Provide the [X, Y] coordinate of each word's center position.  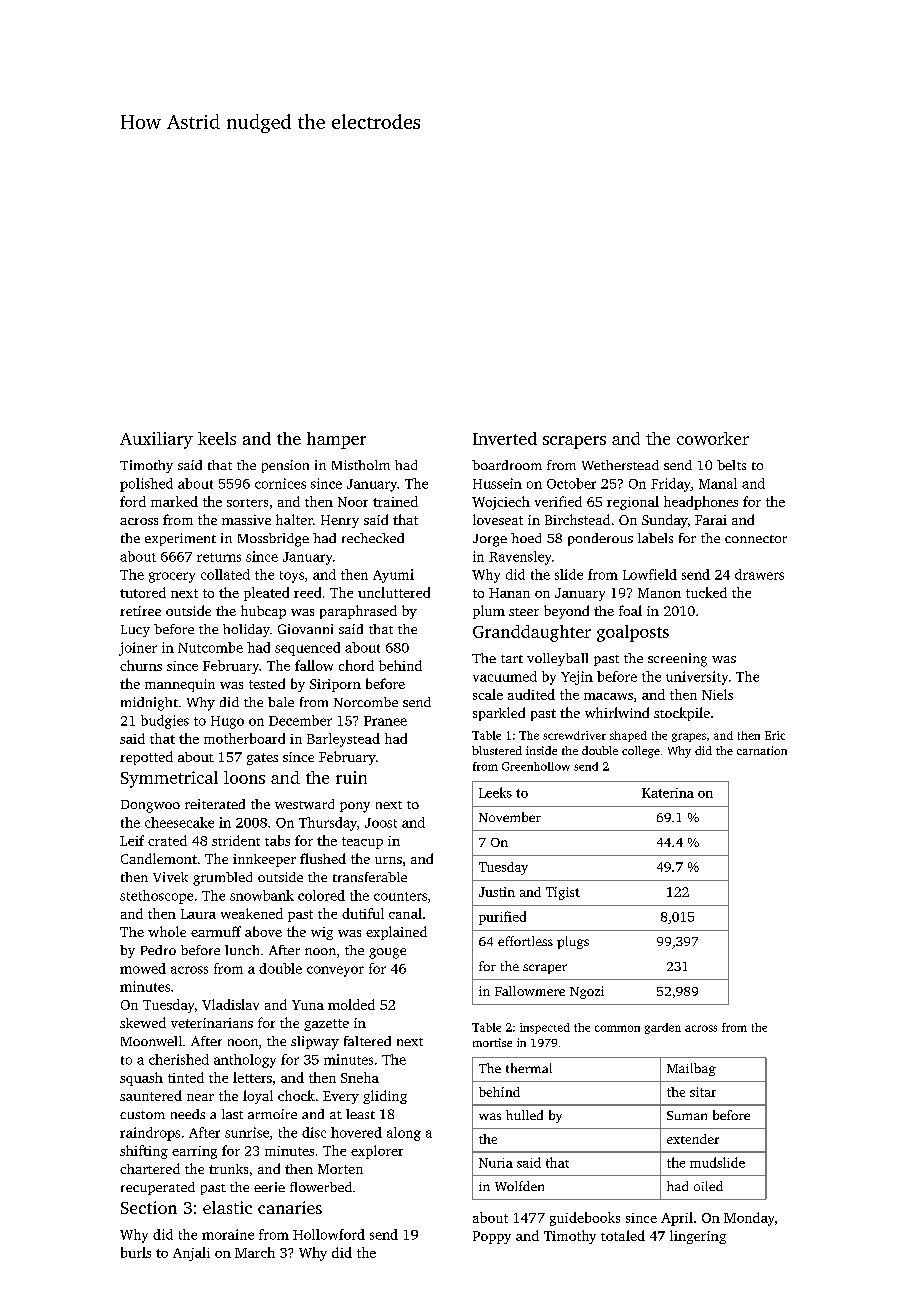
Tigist [563, 893]
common [617, 1028]
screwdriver [574, 735]
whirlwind [617, 712]
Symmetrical [169, 779]
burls [136, 1252]
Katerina [668, 793]
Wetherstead [620, 465]
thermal [529, 1068]
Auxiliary [156, 440]
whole [167, 931]
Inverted [505, 438]
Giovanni [305, 629]
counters [400, 896]
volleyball [557, 659]
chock [296, 1095]
